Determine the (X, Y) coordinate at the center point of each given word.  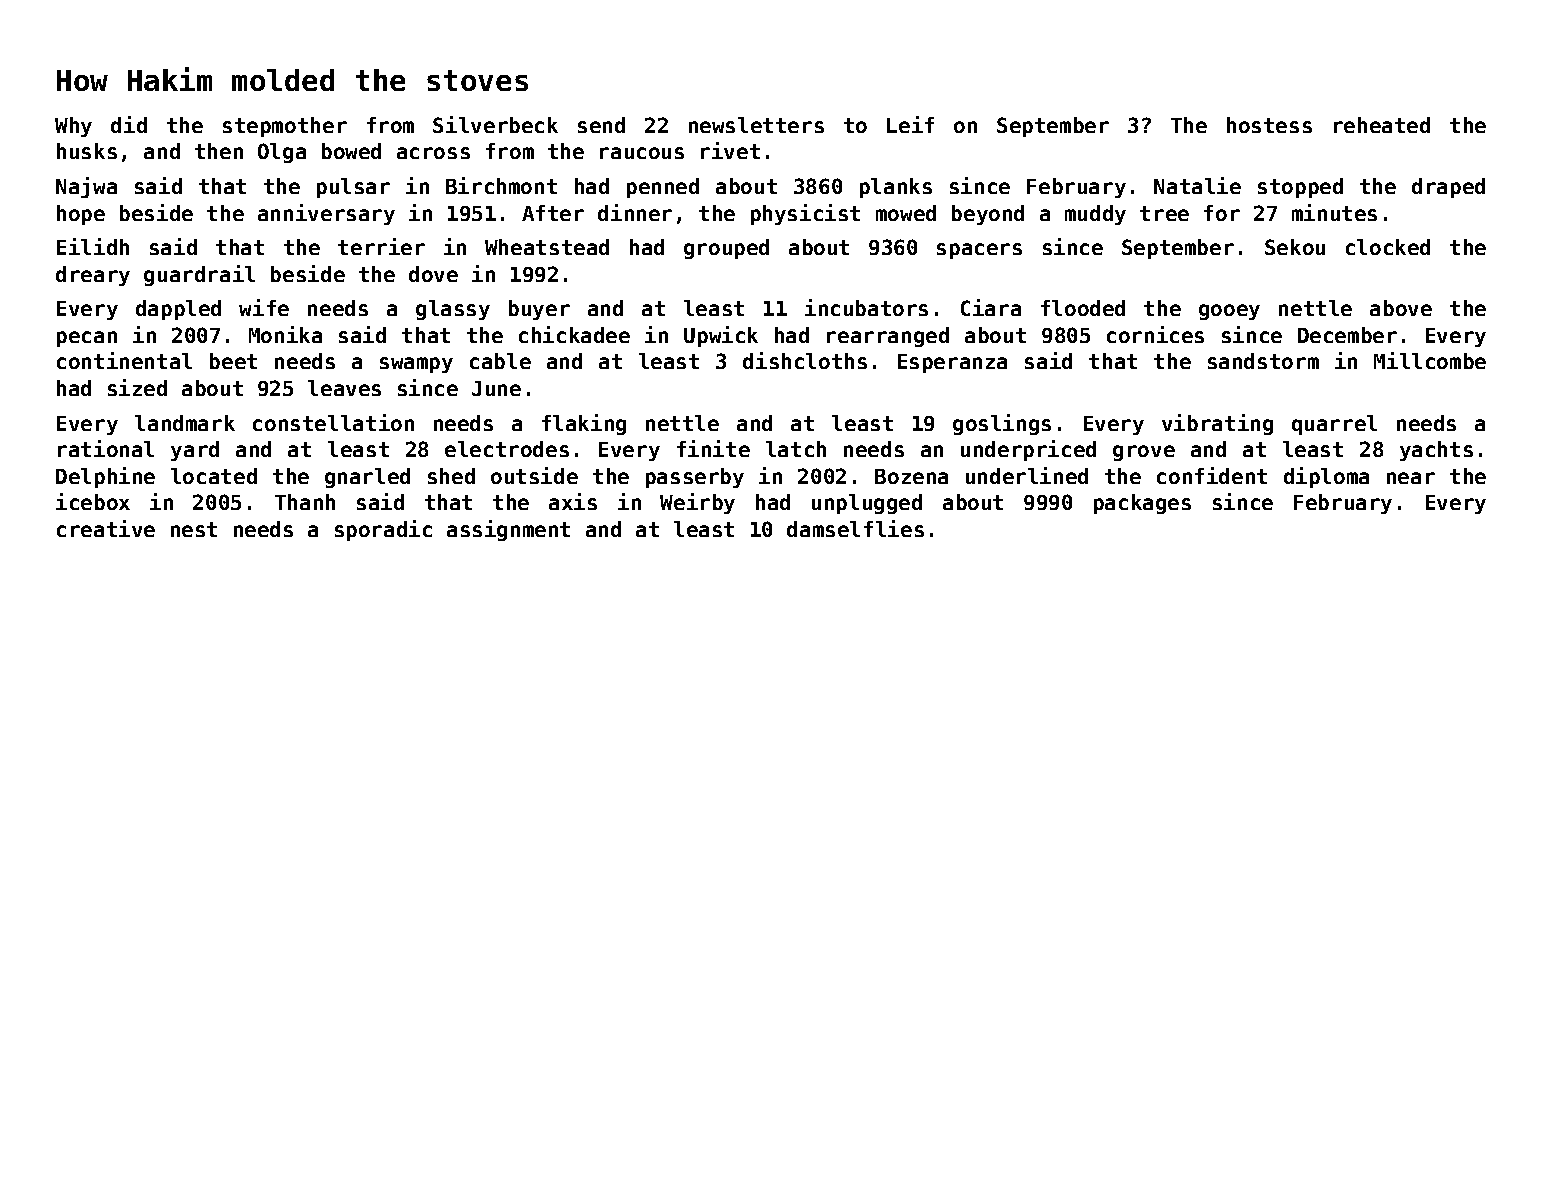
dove (433, 274)
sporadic (383, 530)
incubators (866, 307)
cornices (1155, 334)
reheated (1382, 125)
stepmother (285, 127)
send (601, 125)
